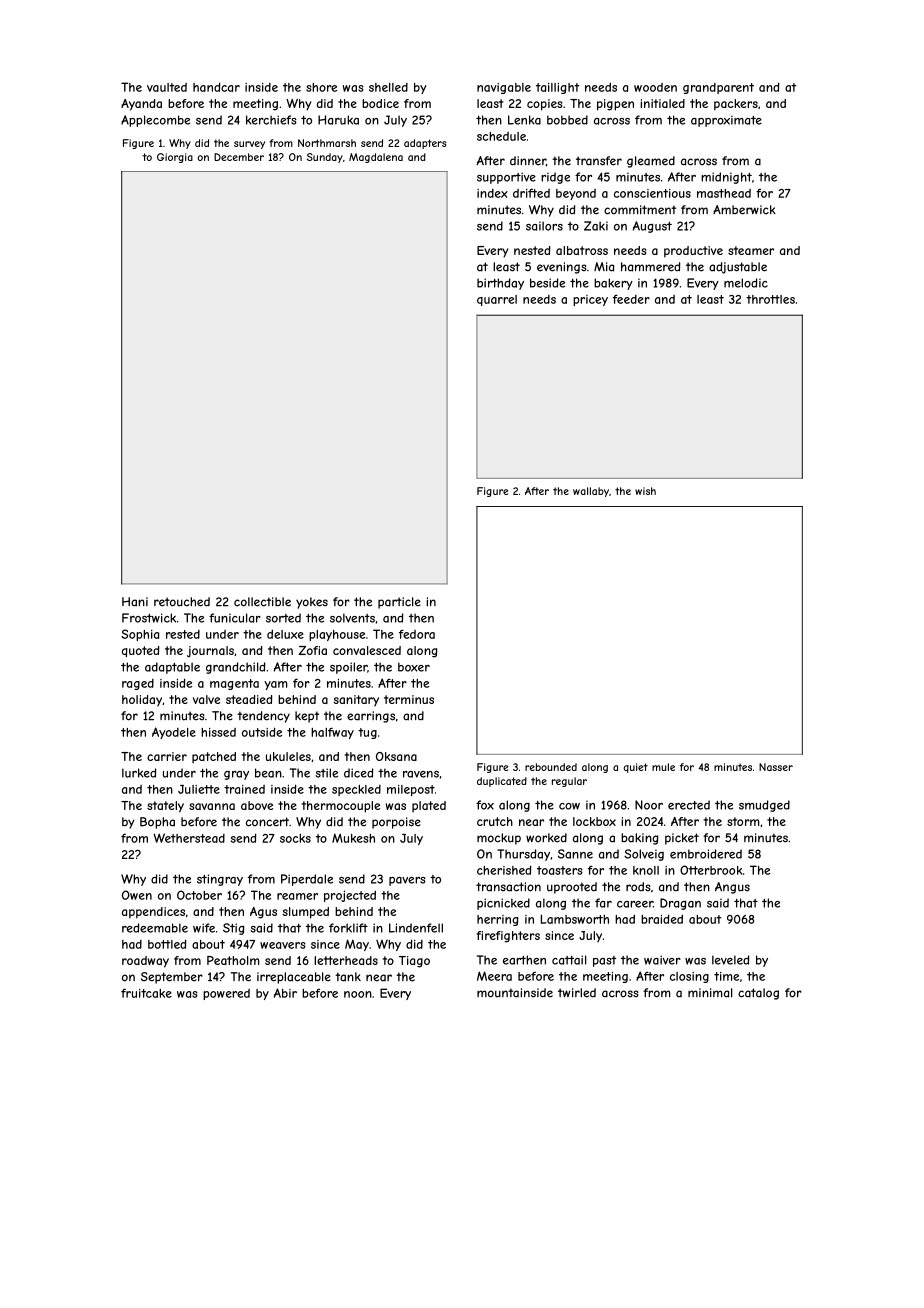 The width and height of the screenshot is (924, 1308). I want to click on nested, so click(532, 250).
